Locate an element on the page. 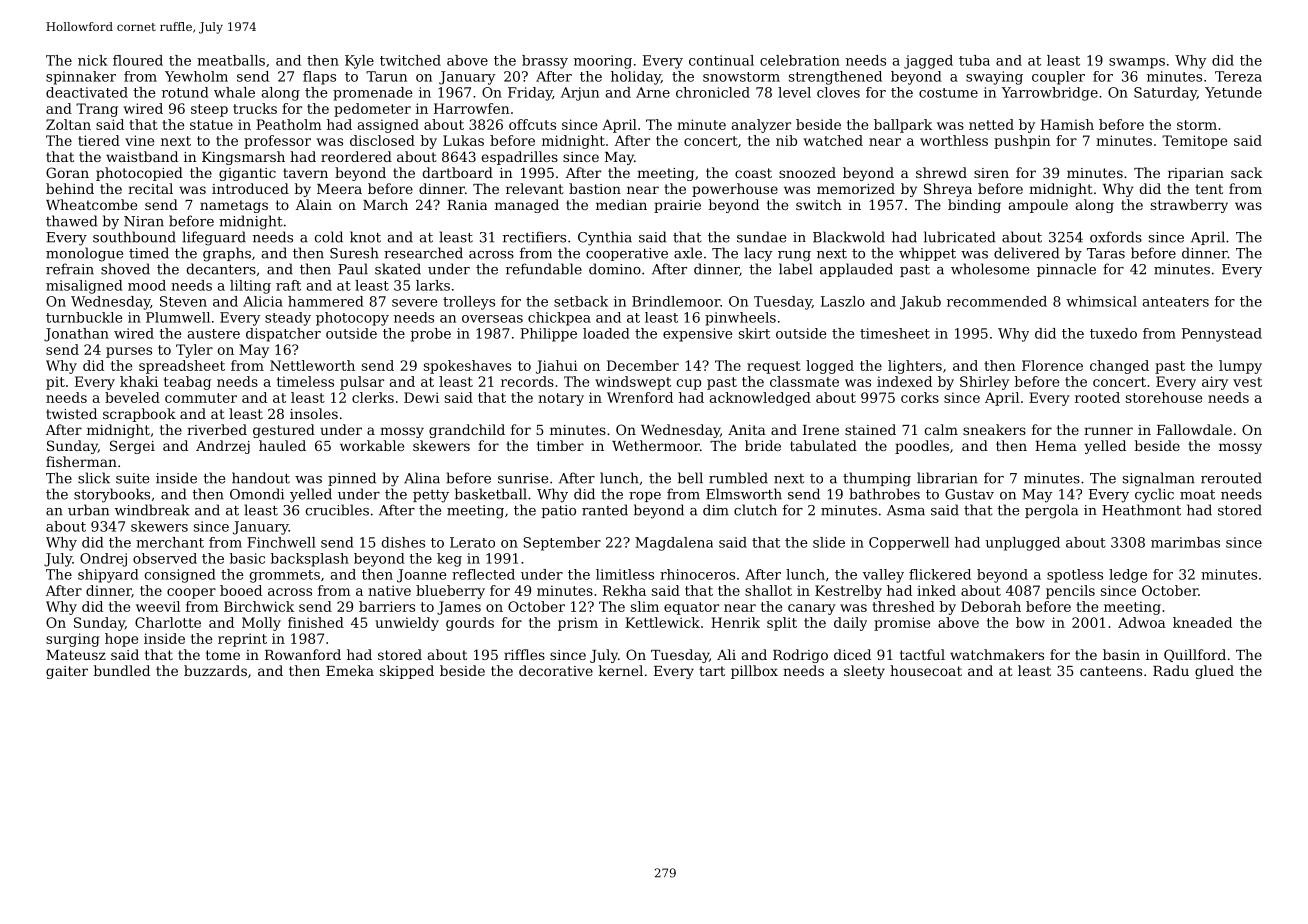  riffles is located at coordinates (524, 654).
